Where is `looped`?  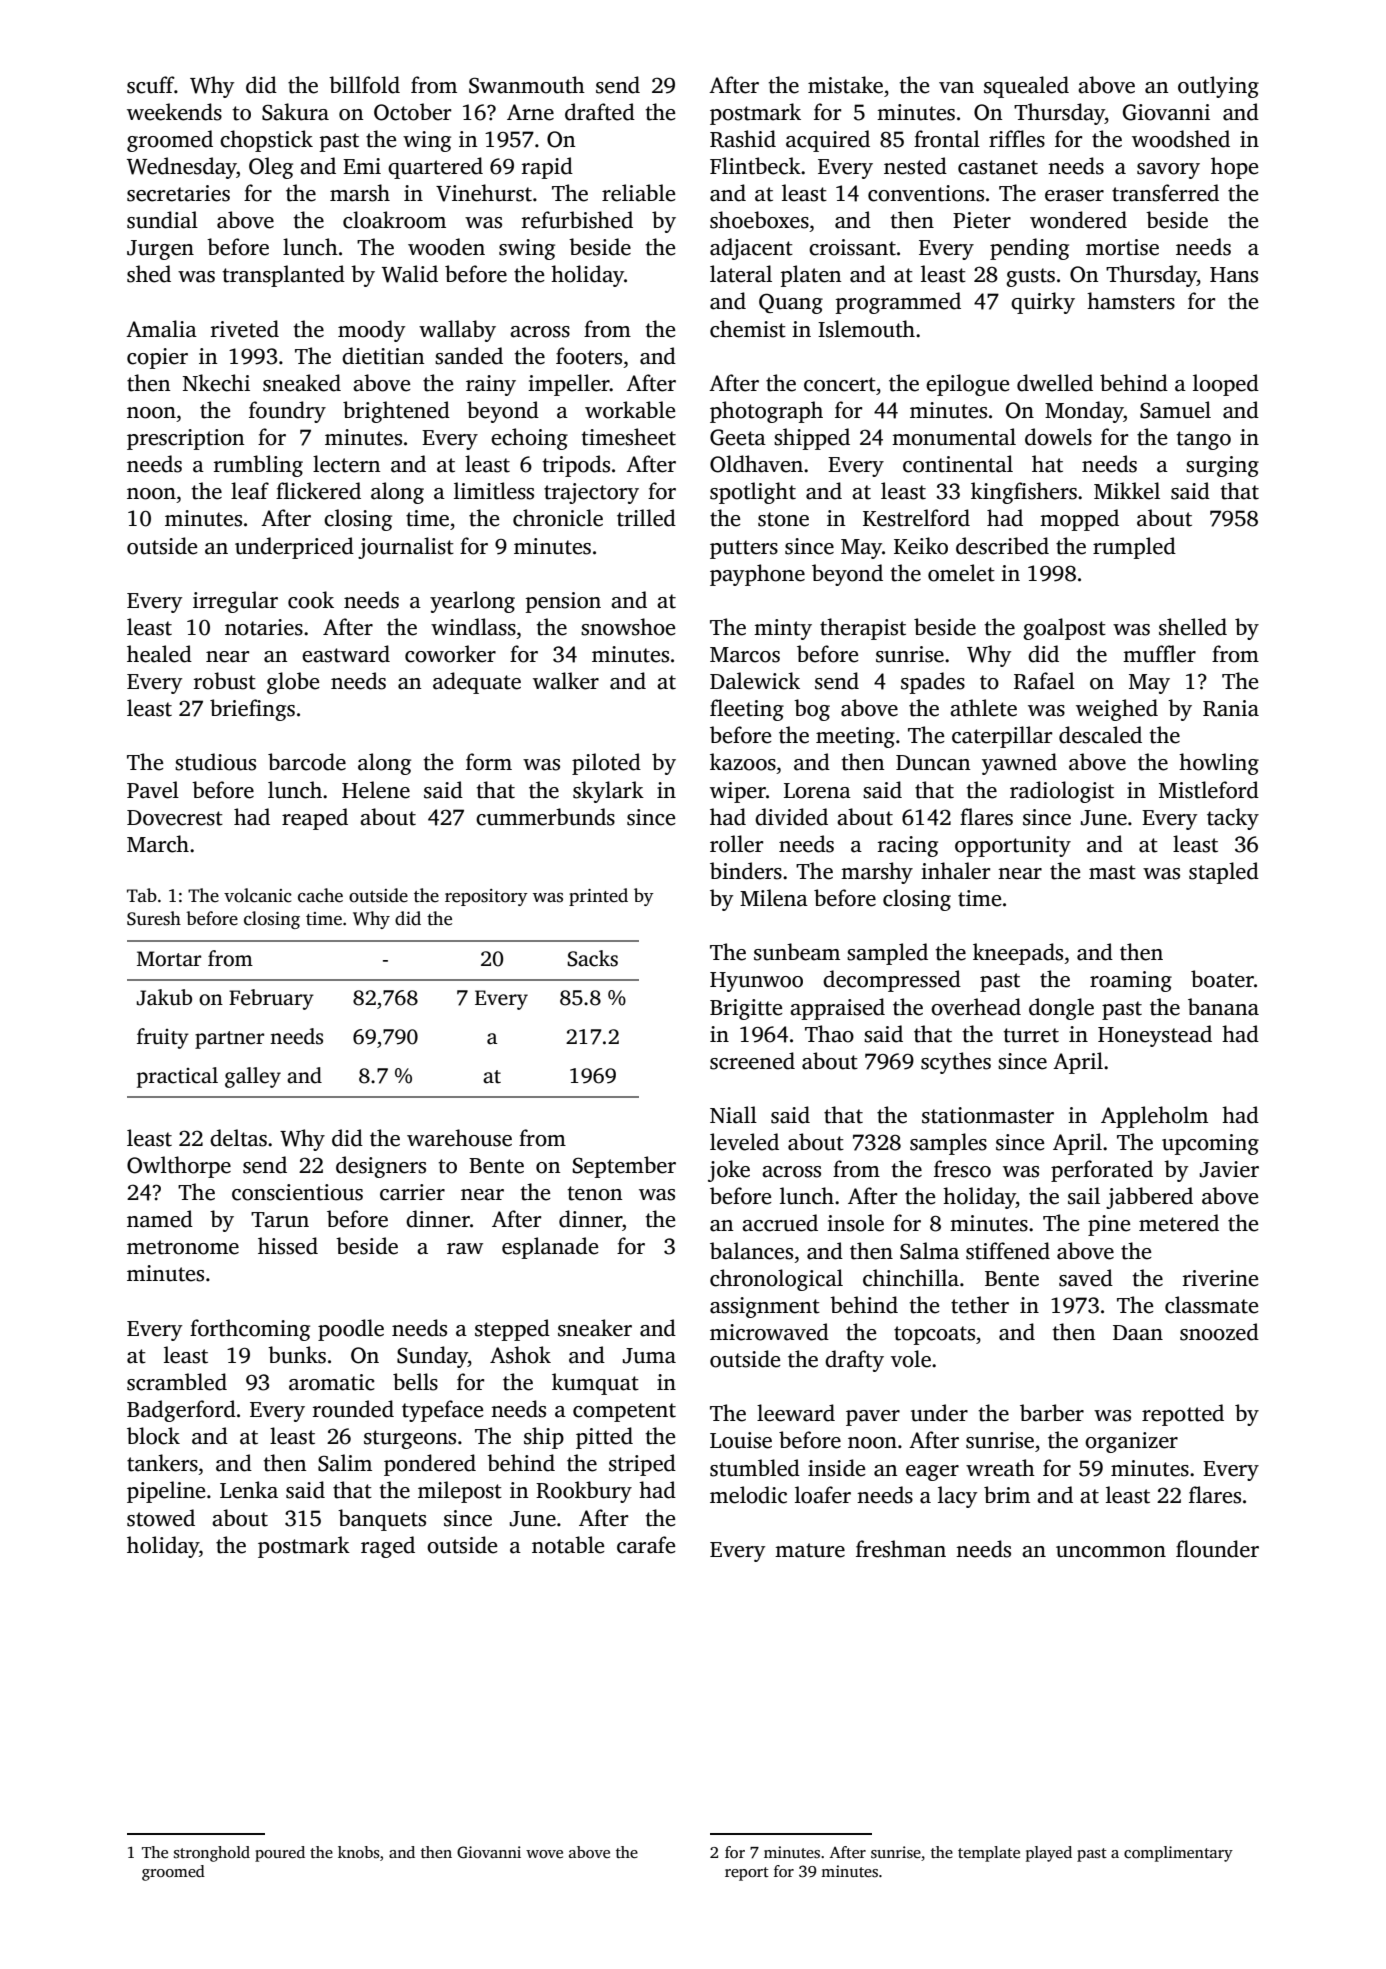
looped is located at coordinates (1226, 385).
